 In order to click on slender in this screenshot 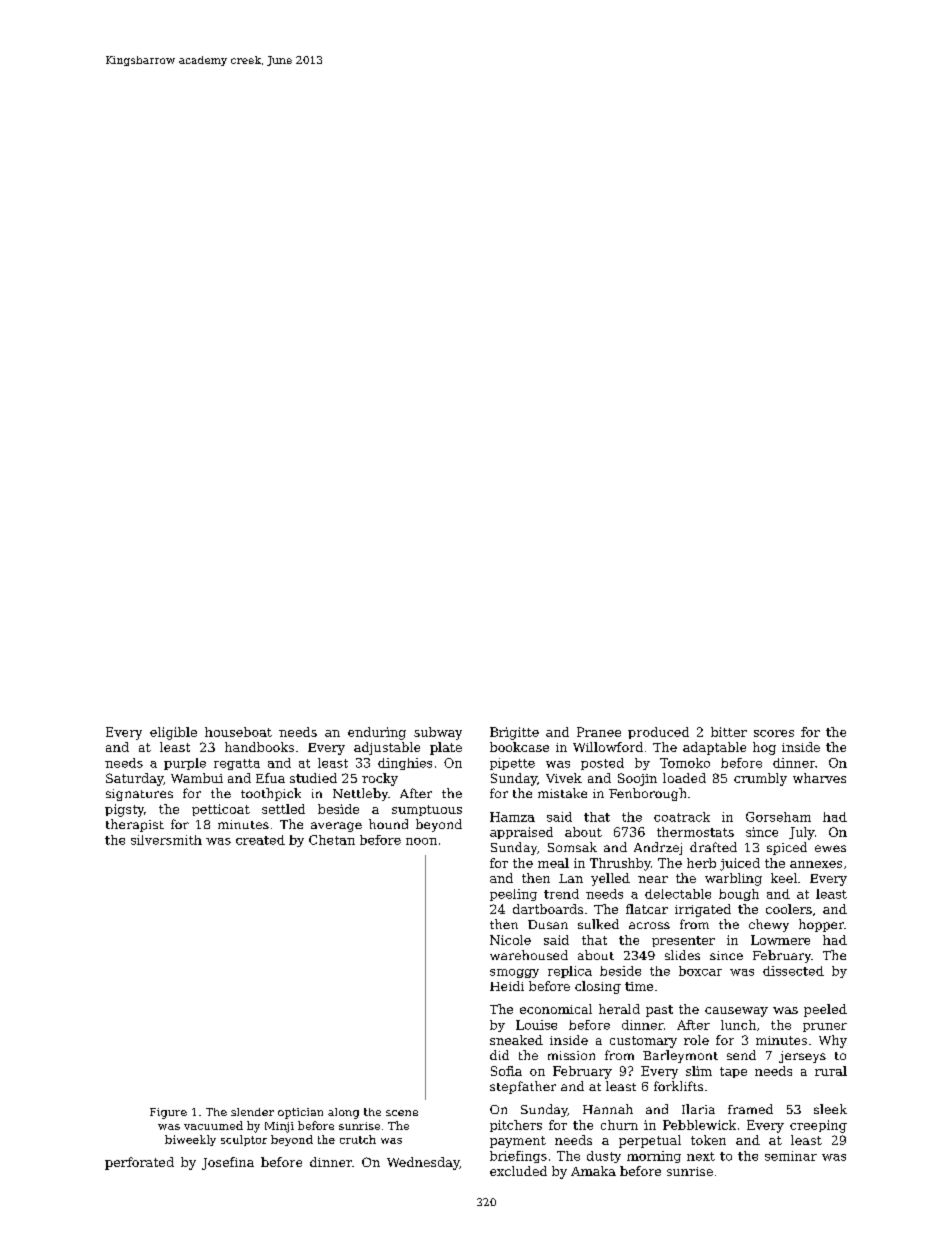, I will do `click(252, 1112)`.
